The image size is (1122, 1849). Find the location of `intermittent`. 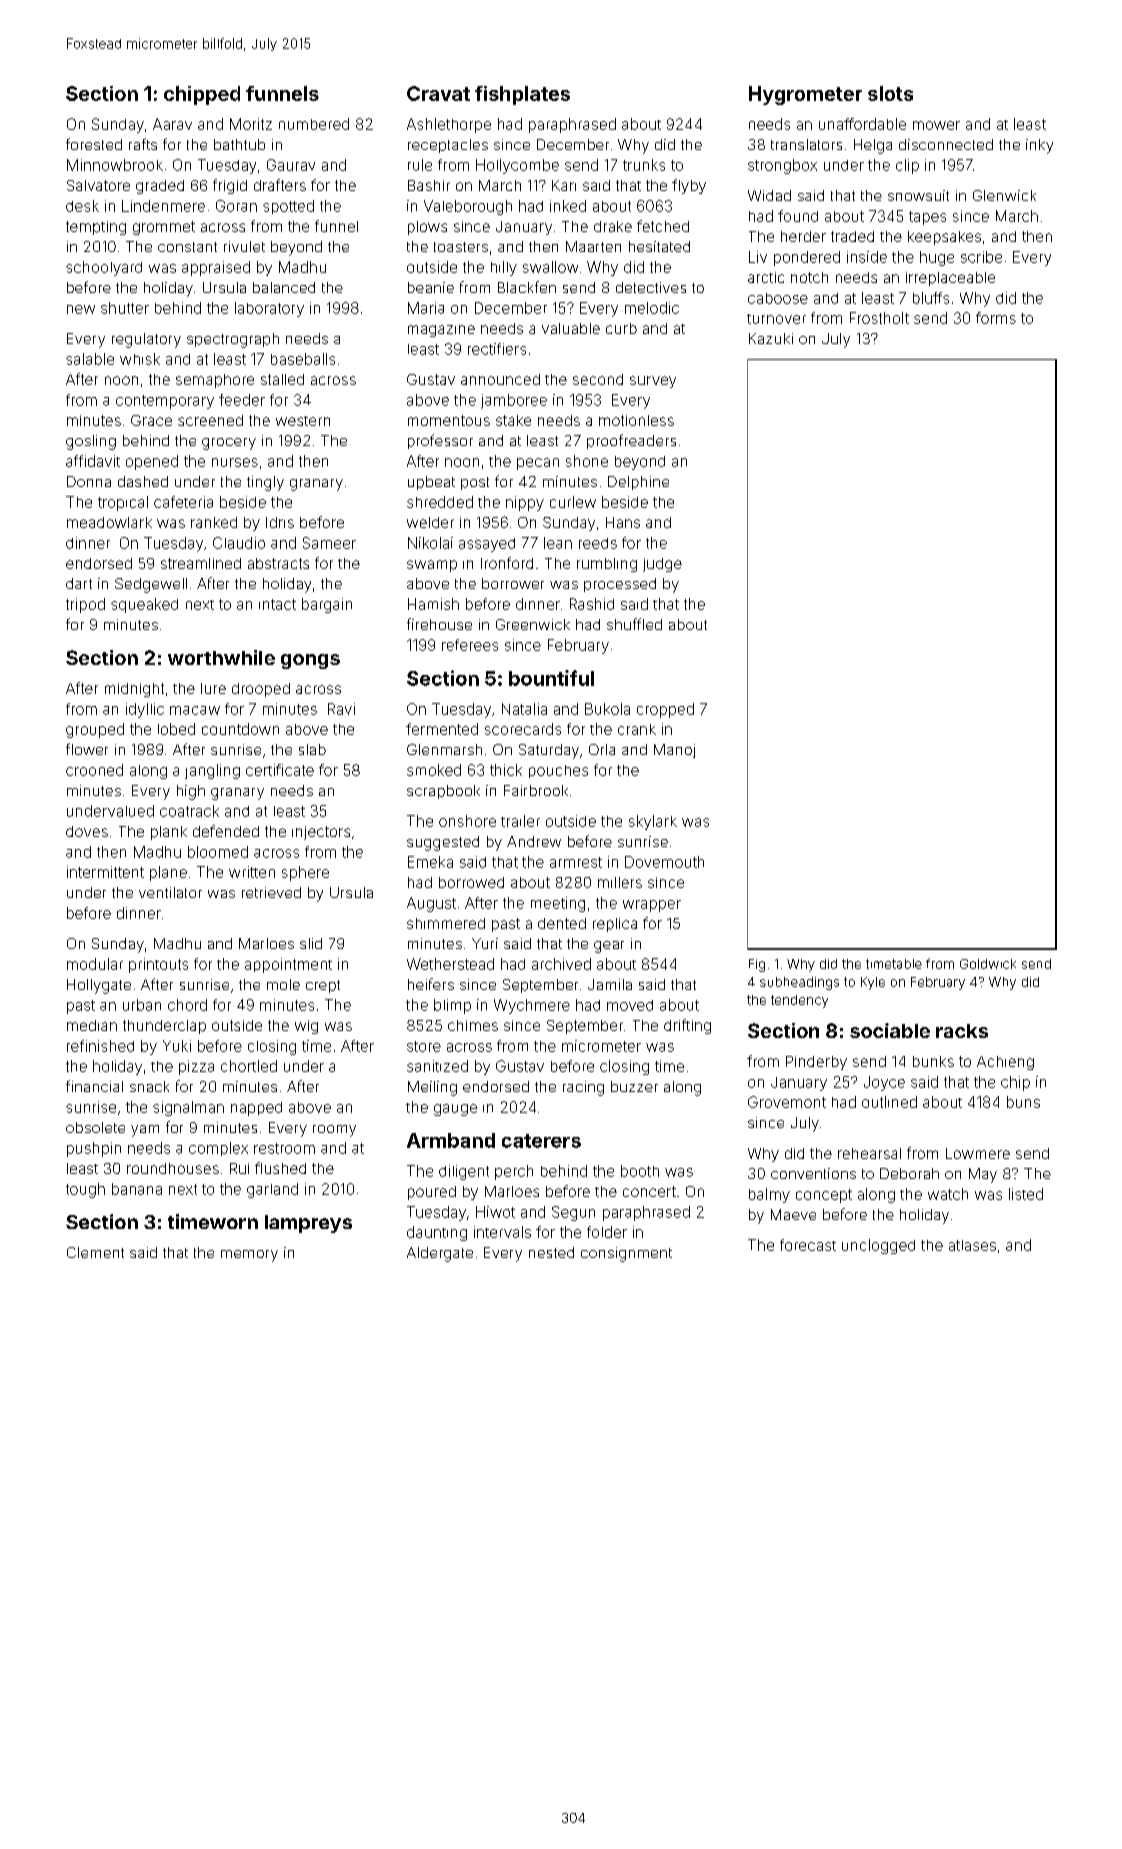

intermittent is located at coordinates (105, 872).
